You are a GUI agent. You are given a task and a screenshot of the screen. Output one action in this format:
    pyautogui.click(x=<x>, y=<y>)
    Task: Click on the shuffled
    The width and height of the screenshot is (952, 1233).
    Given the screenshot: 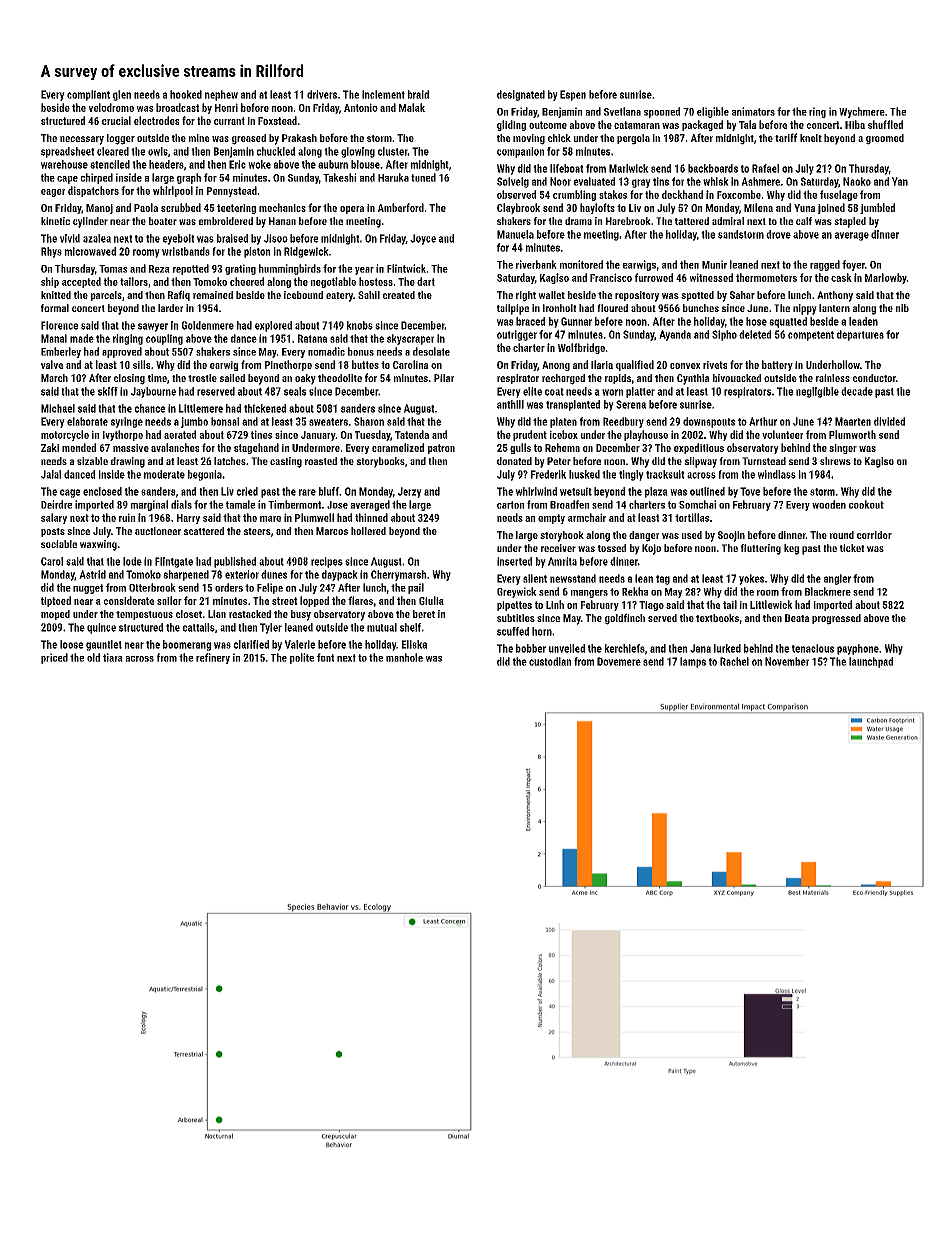 What is the action you would take?
    pyautogui.click(x=885, y=124)
